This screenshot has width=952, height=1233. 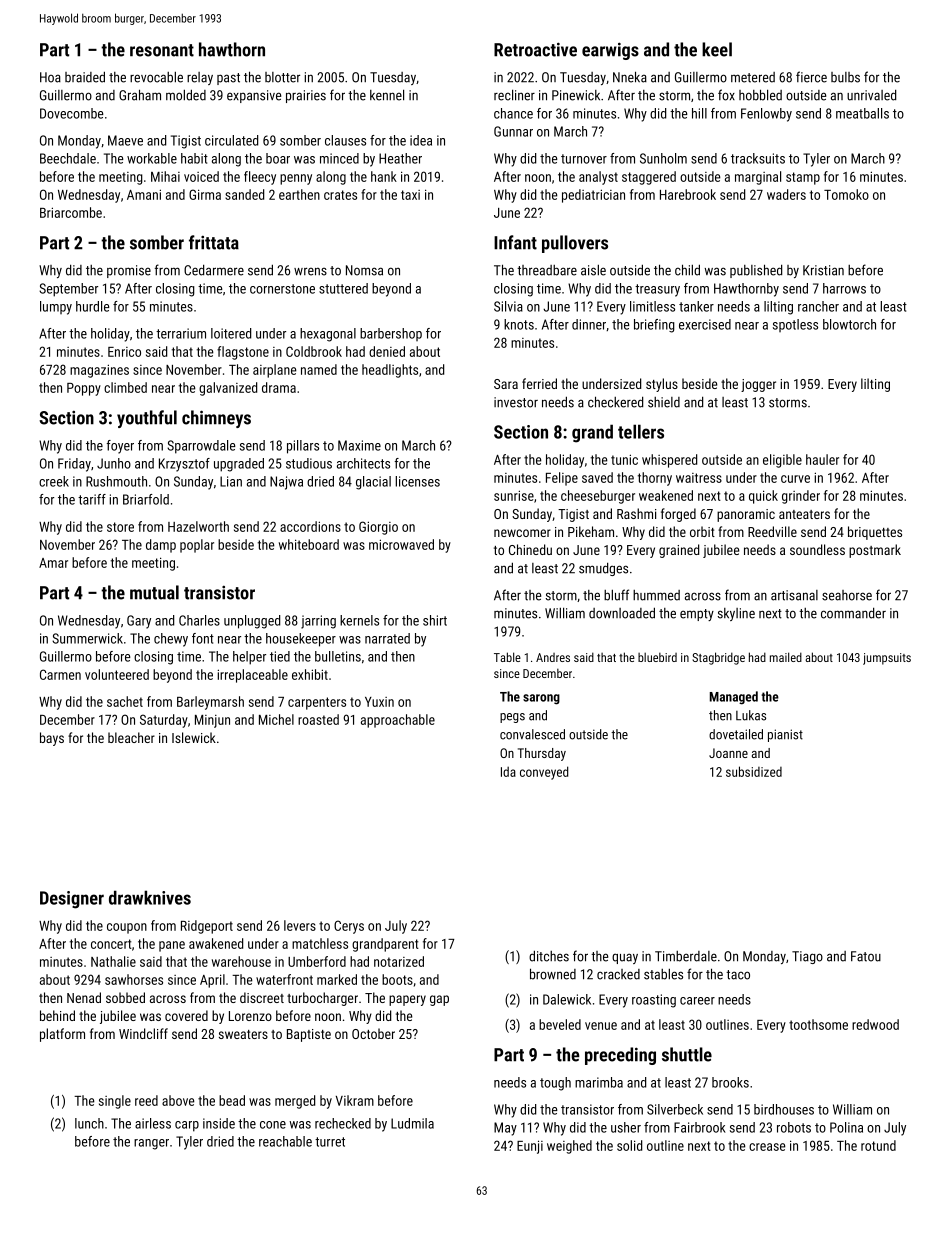 I want to click on conveyed, so click(x=544, y=773).
